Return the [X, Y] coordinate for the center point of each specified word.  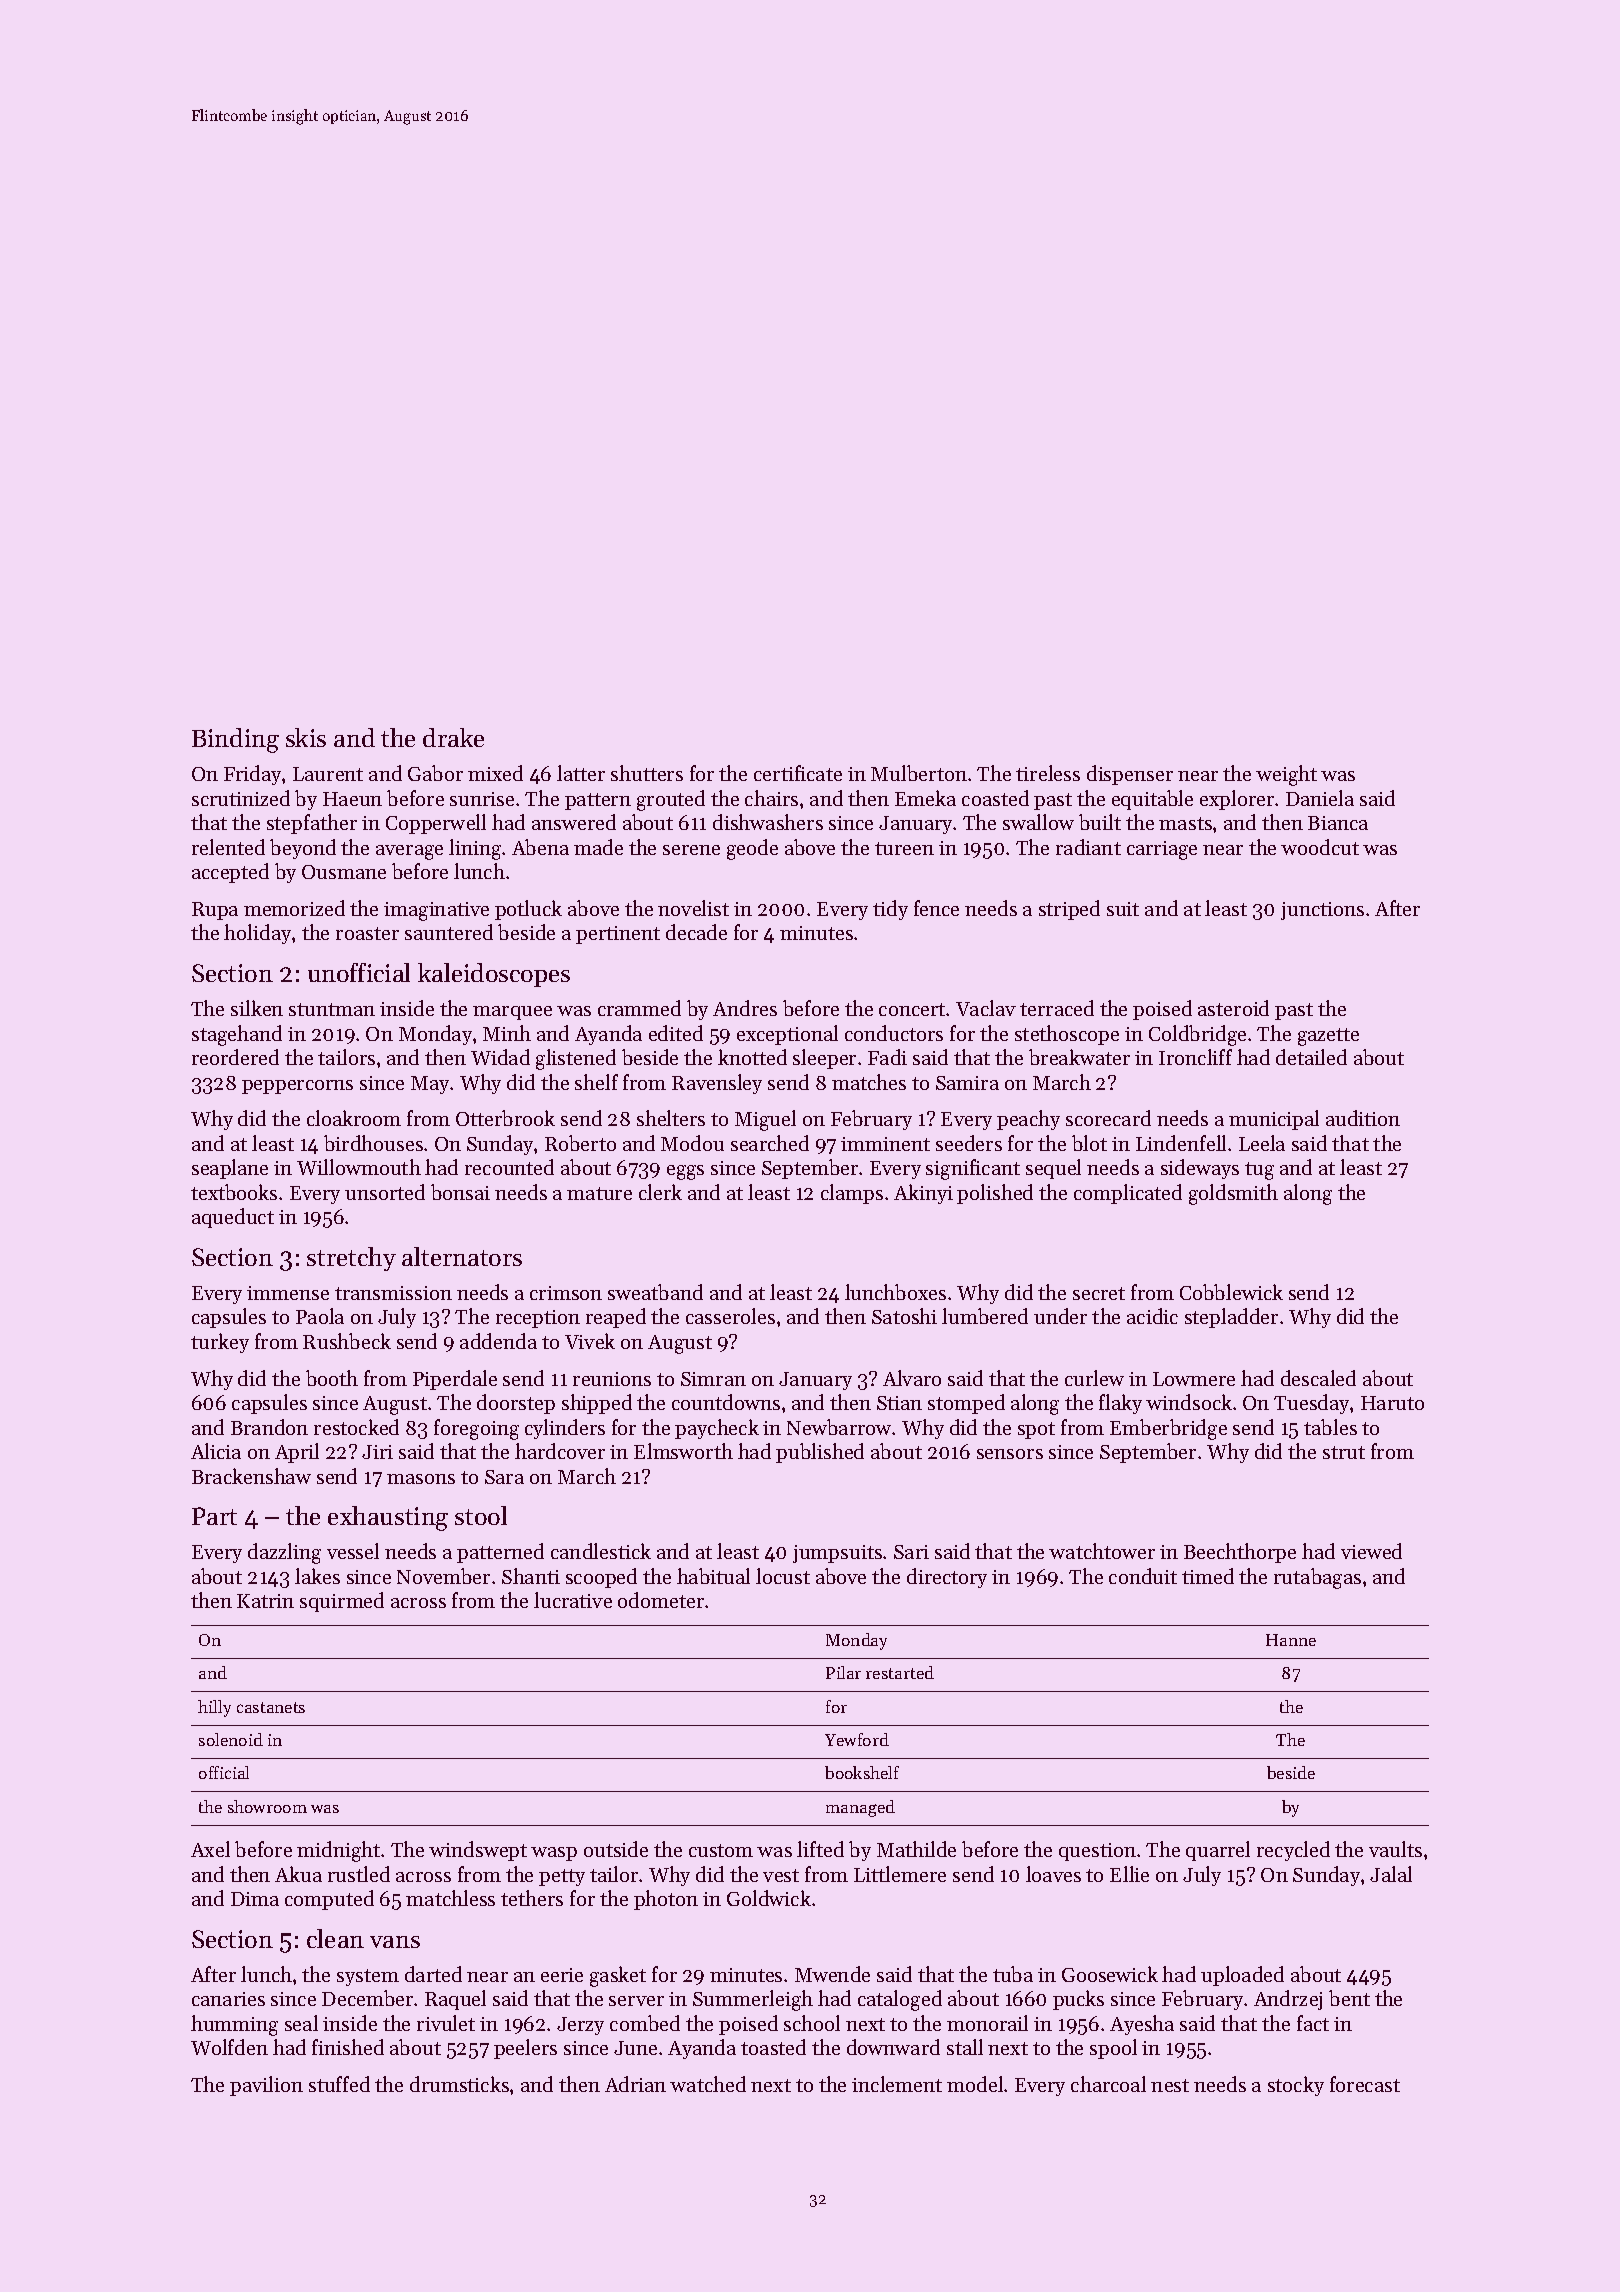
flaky [1120, 1404]
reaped [616, 1318]
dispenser [1130, 775]
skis [306, 737]
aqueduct [233, 1218]
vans [395, 1942]
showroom [267, 1806]
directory [947, 1578]
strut [1344, 1452]
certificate [798, 773]
